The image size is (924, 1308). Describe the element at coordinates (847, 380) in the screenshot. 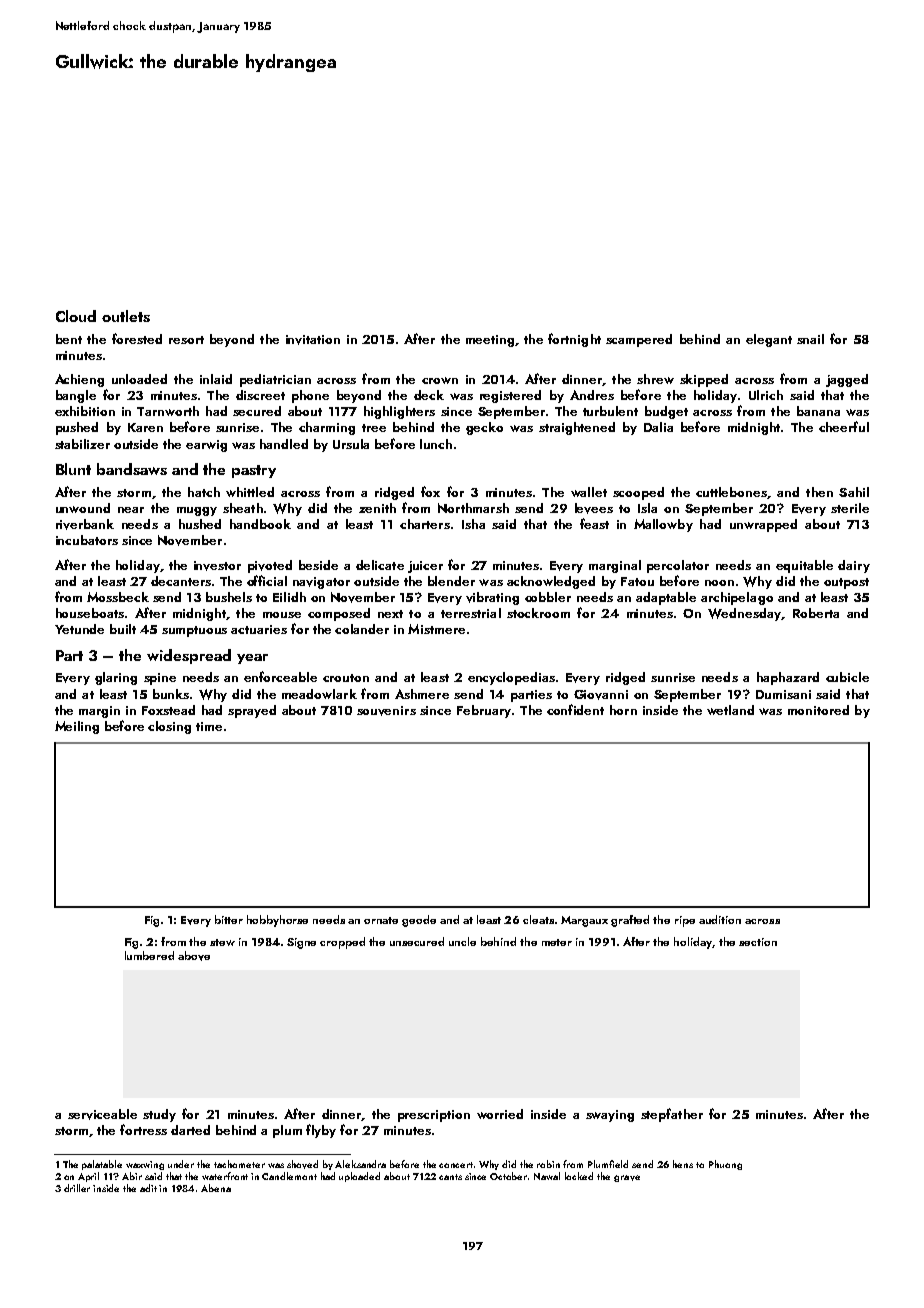

I see `jagged` at that location.
